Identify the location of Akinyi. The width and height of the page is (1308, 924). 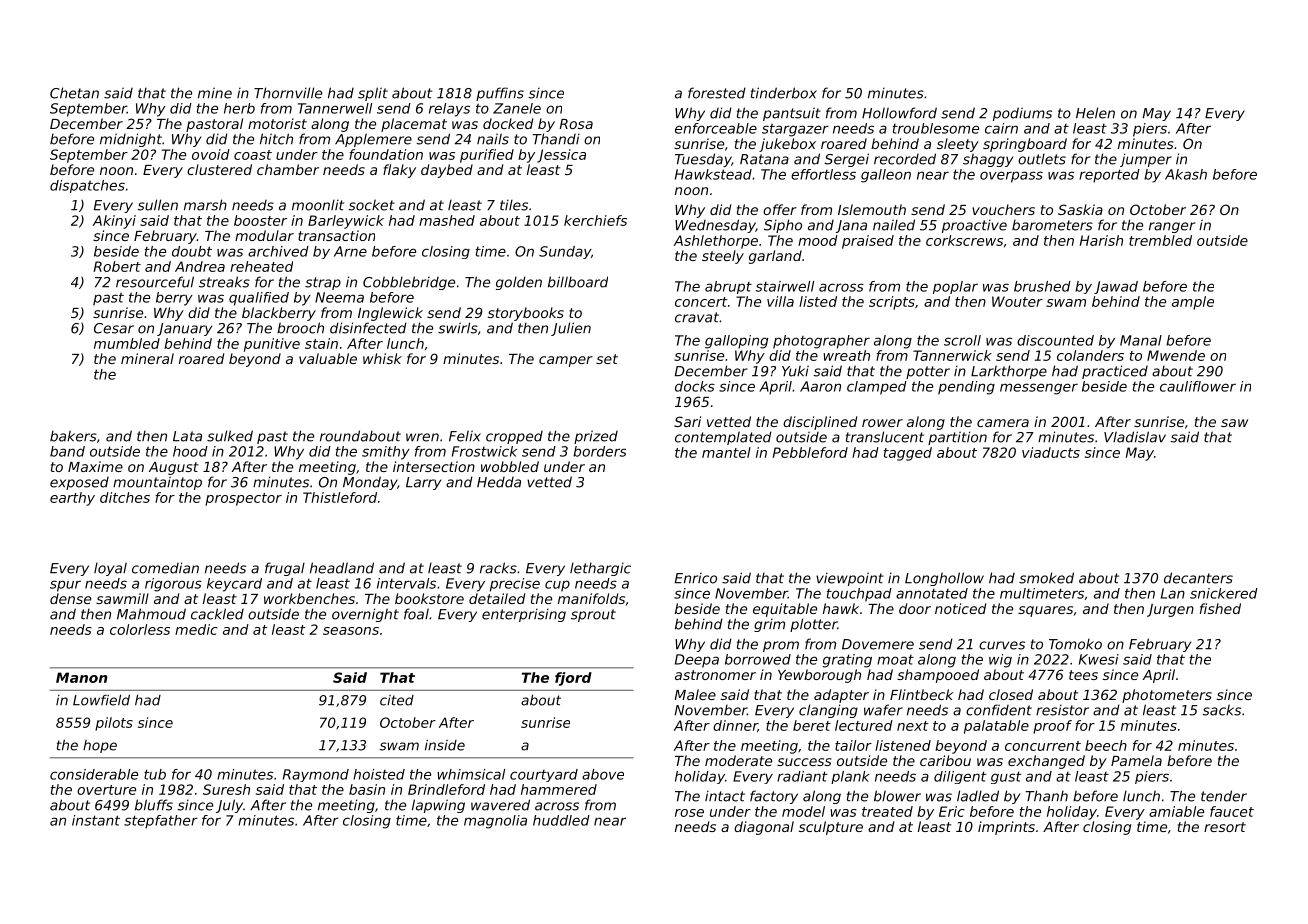
(114, 222).
